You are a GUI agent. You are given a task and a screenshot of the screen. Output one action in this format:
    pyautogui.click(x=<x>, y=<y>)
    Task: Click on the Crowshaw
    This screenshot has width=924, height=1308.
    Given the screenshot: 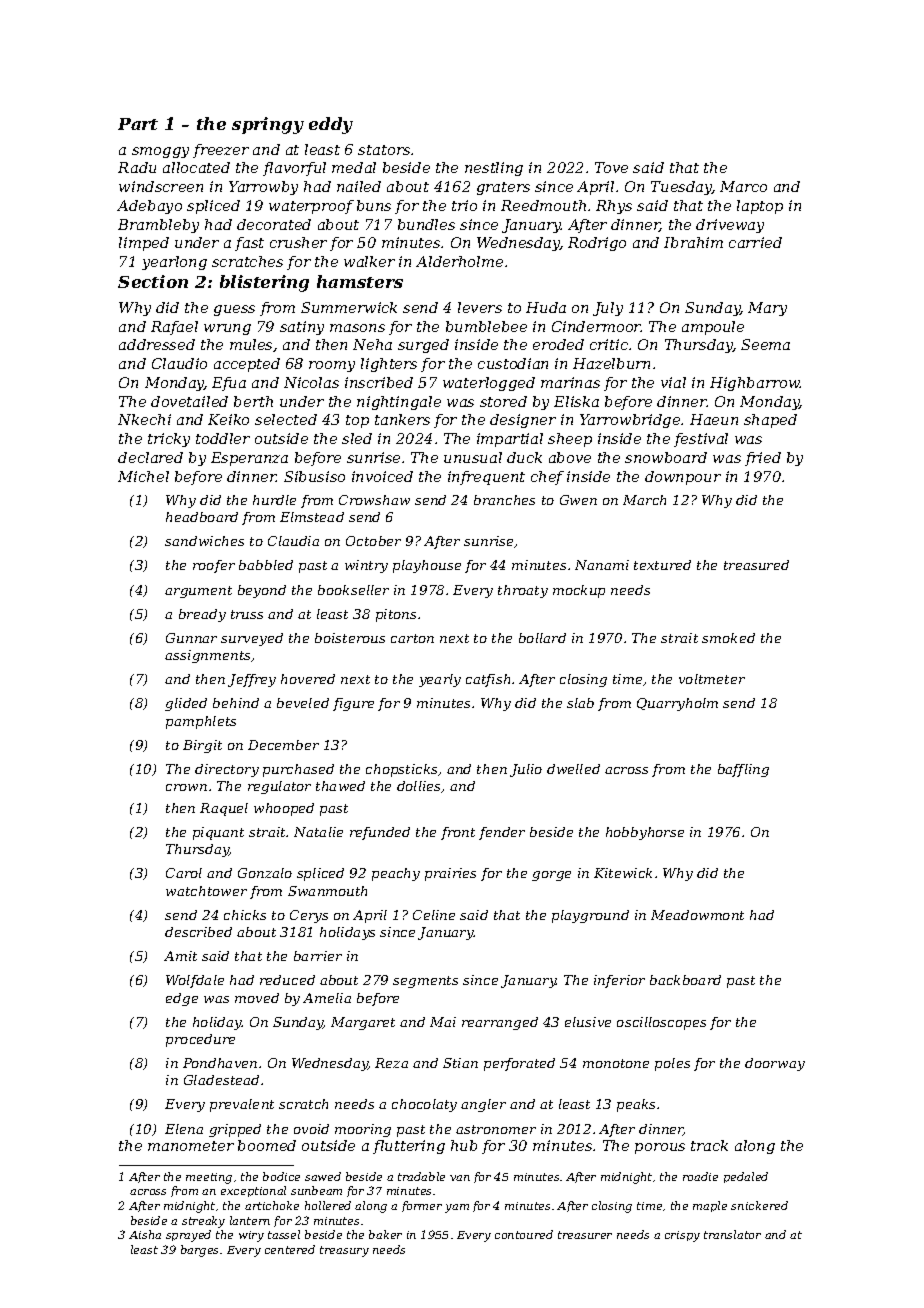 What is the action you would take?
    pyautogui.click(x=374, y=500)
